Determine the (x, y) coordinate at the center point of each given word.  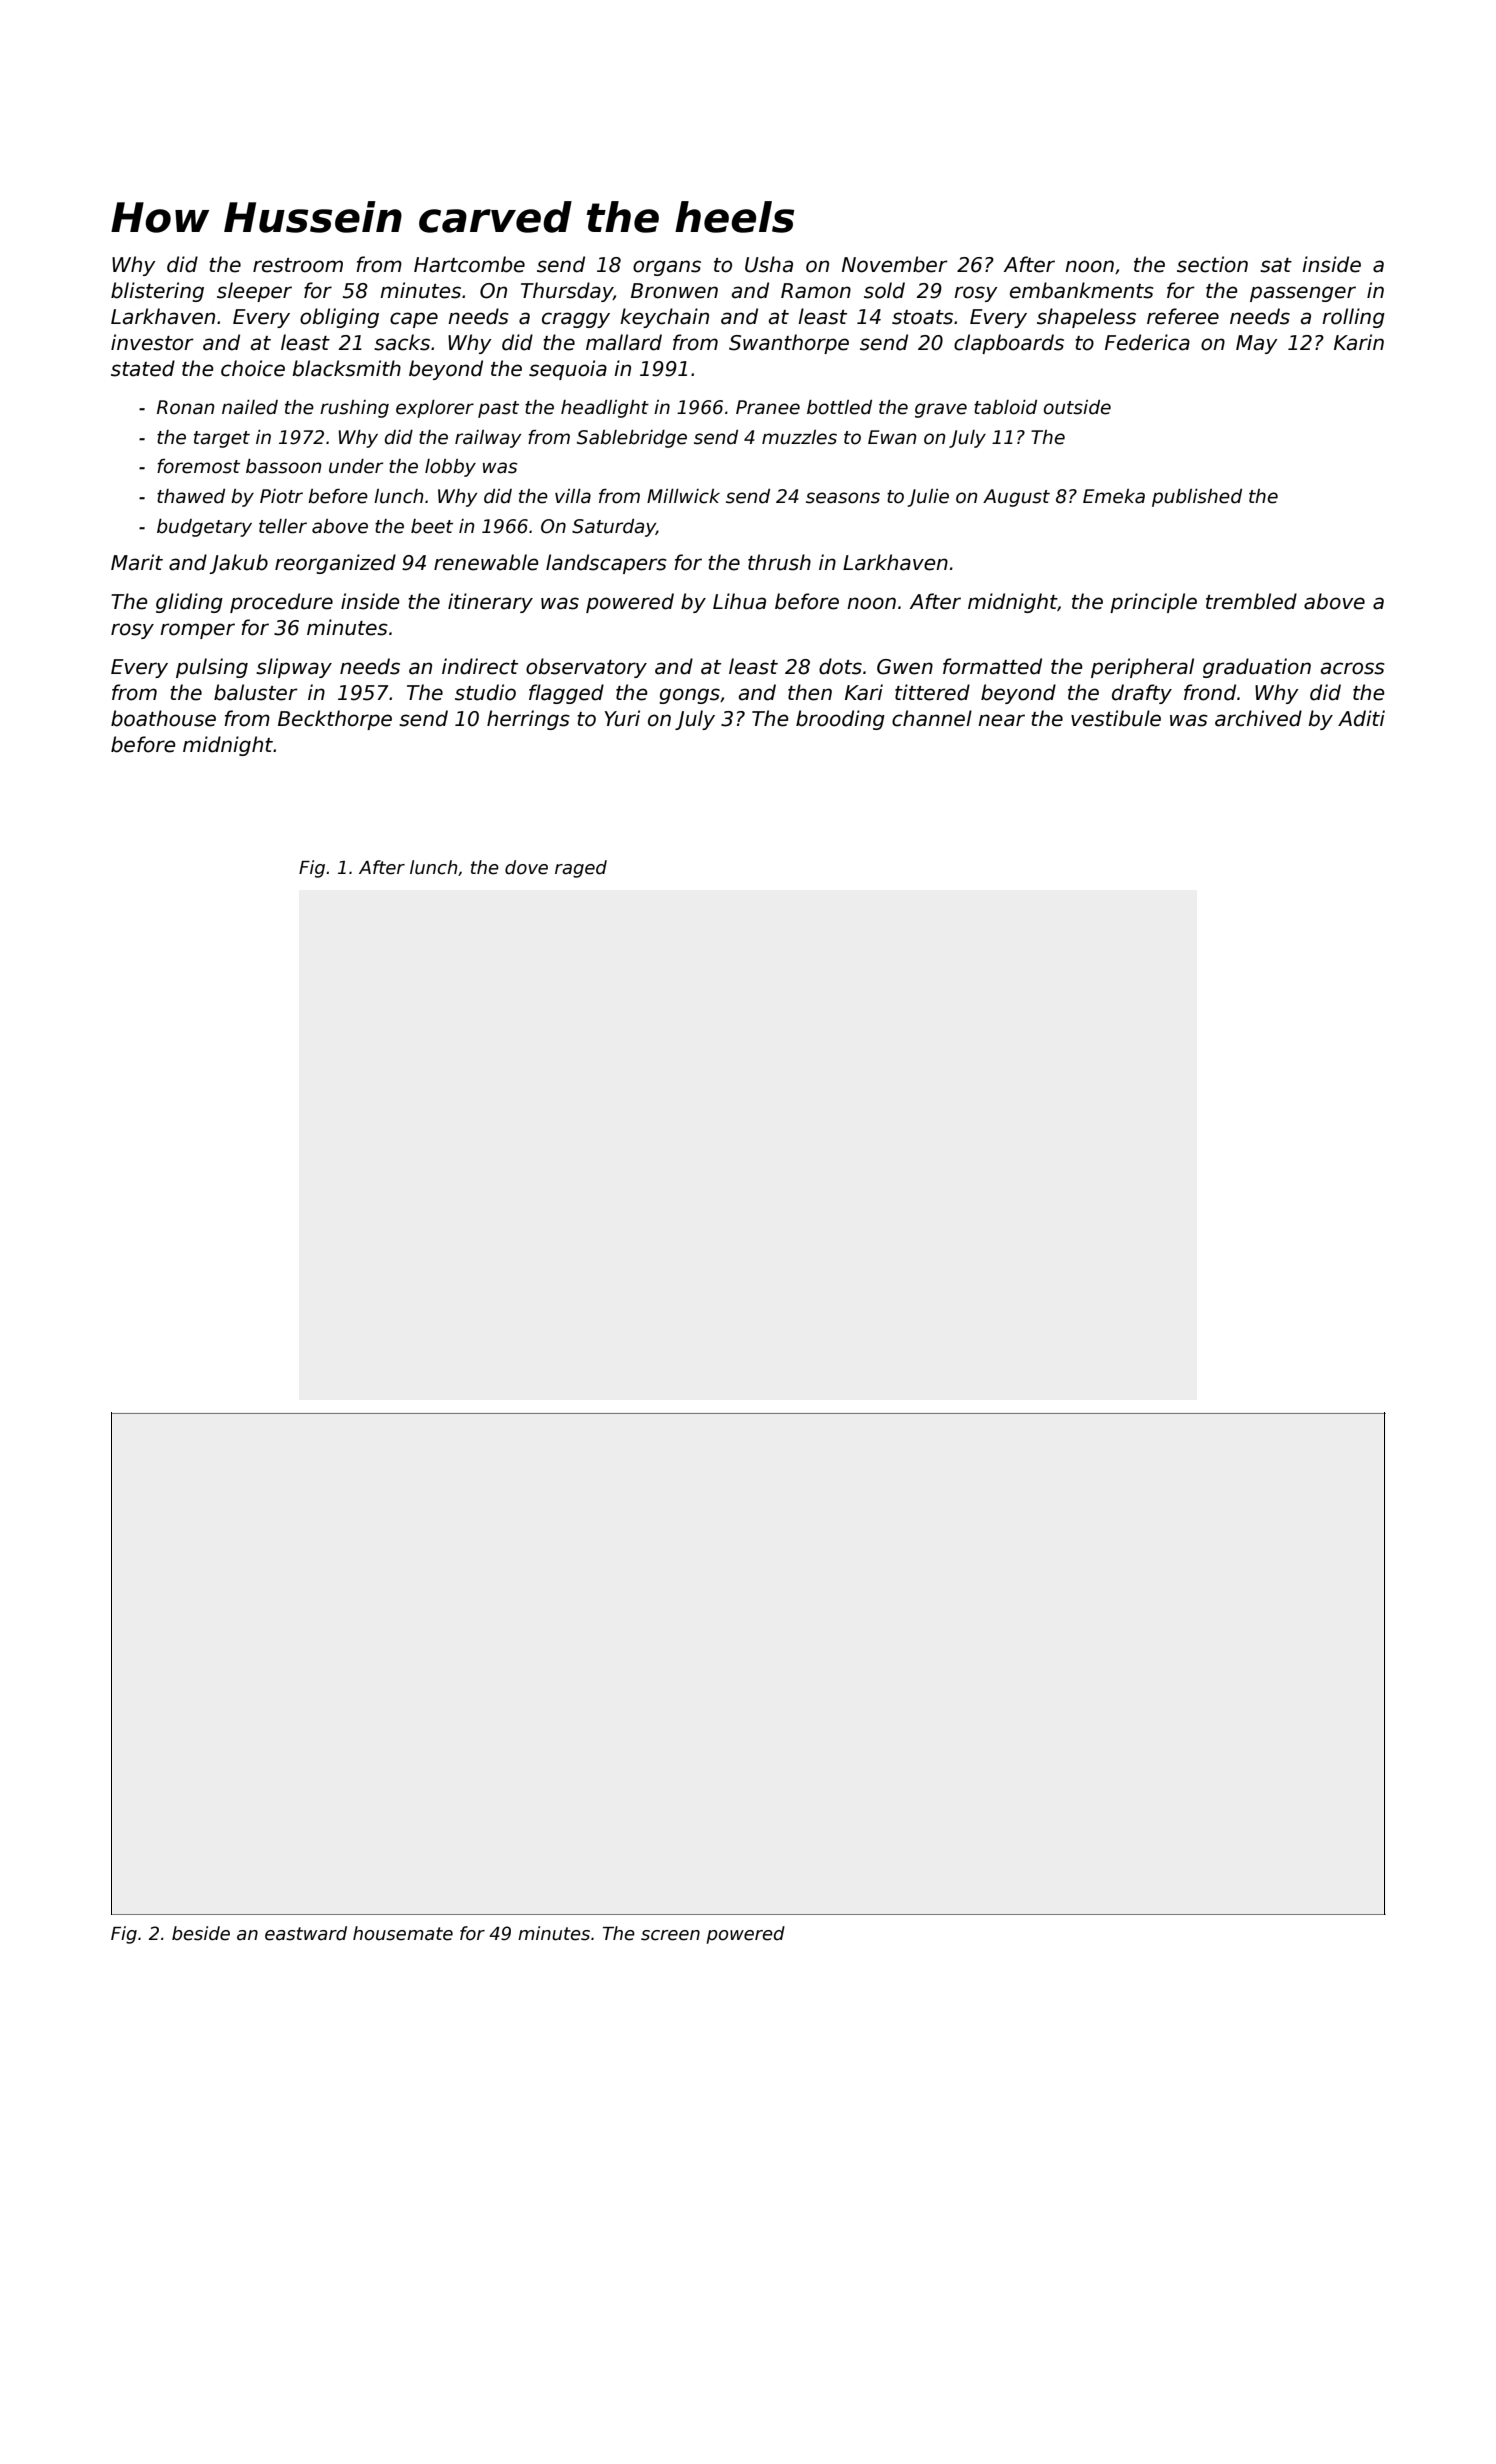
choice (253, 368)
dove (526, 867)
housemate (403, 1933)
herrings (528, 720)
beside (201, 1933)
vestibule (1116, 718)
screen (670, 1935)
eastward (306, 1933)
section (1212, 264)
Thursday (567, 292)
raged (581, 869)
